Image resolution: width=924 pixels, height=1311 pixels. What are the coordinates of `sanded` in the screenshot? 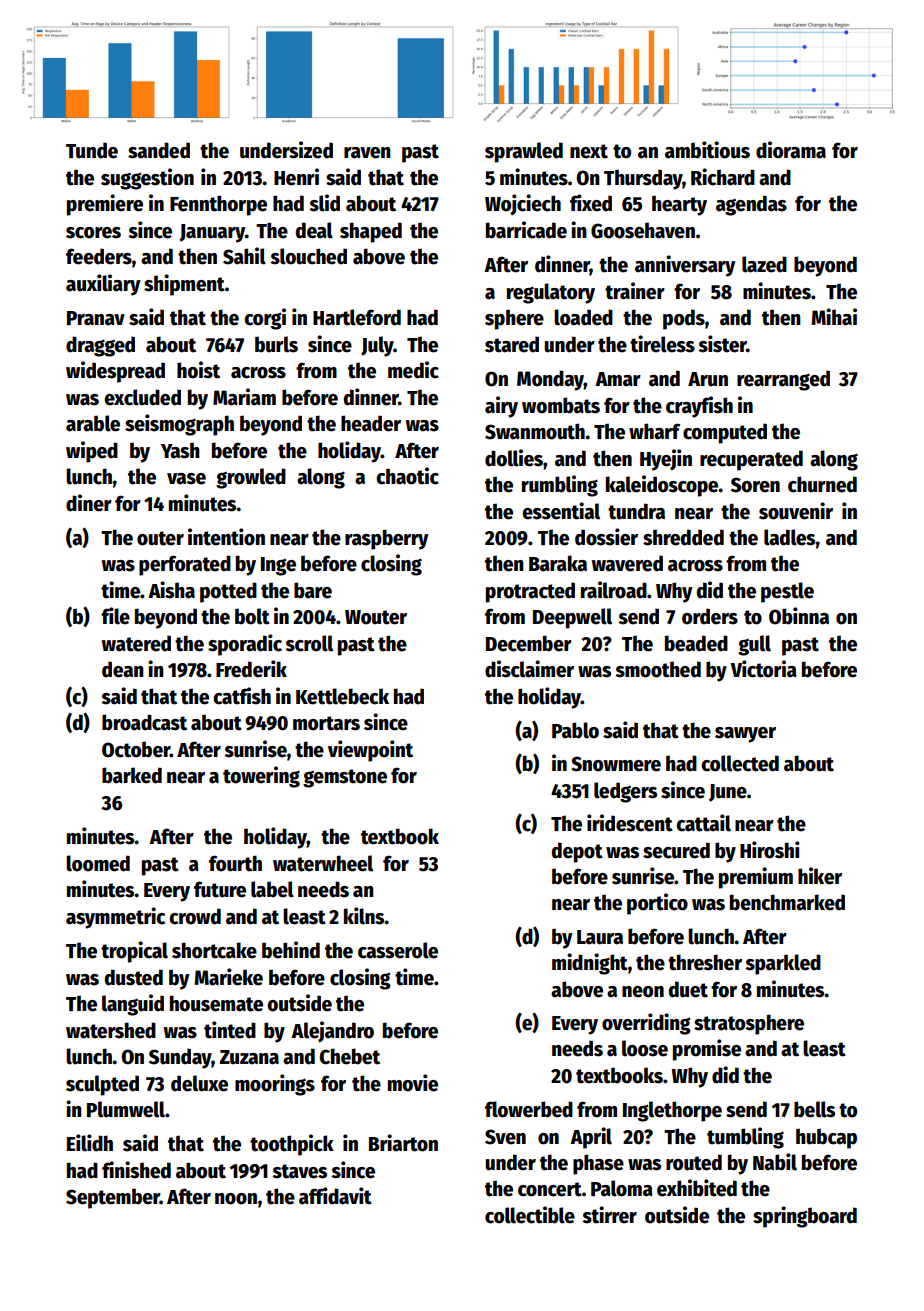 It's located at (159, 150).
